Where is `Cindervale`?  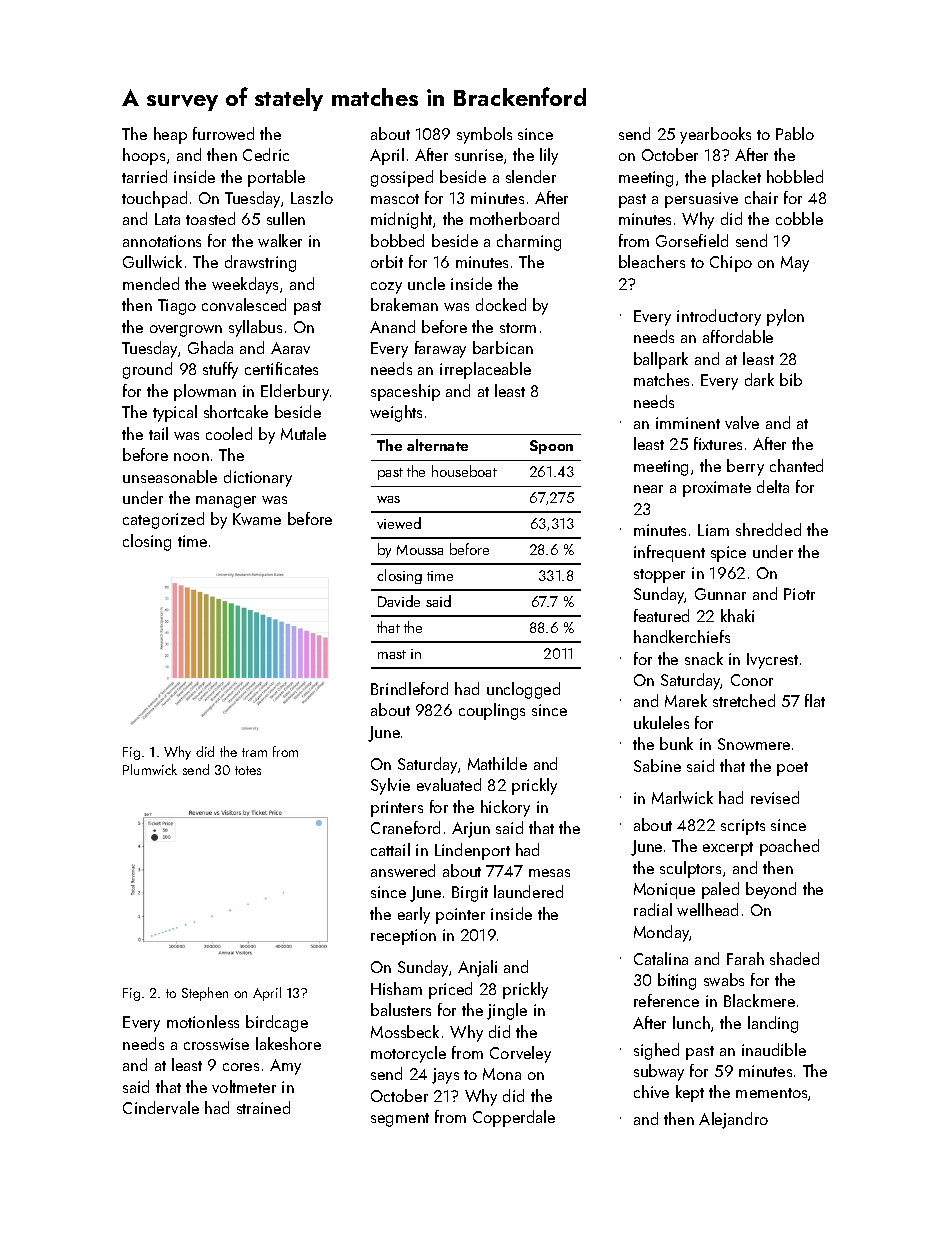 Cindervale is located at coordinates (161, 1107).
